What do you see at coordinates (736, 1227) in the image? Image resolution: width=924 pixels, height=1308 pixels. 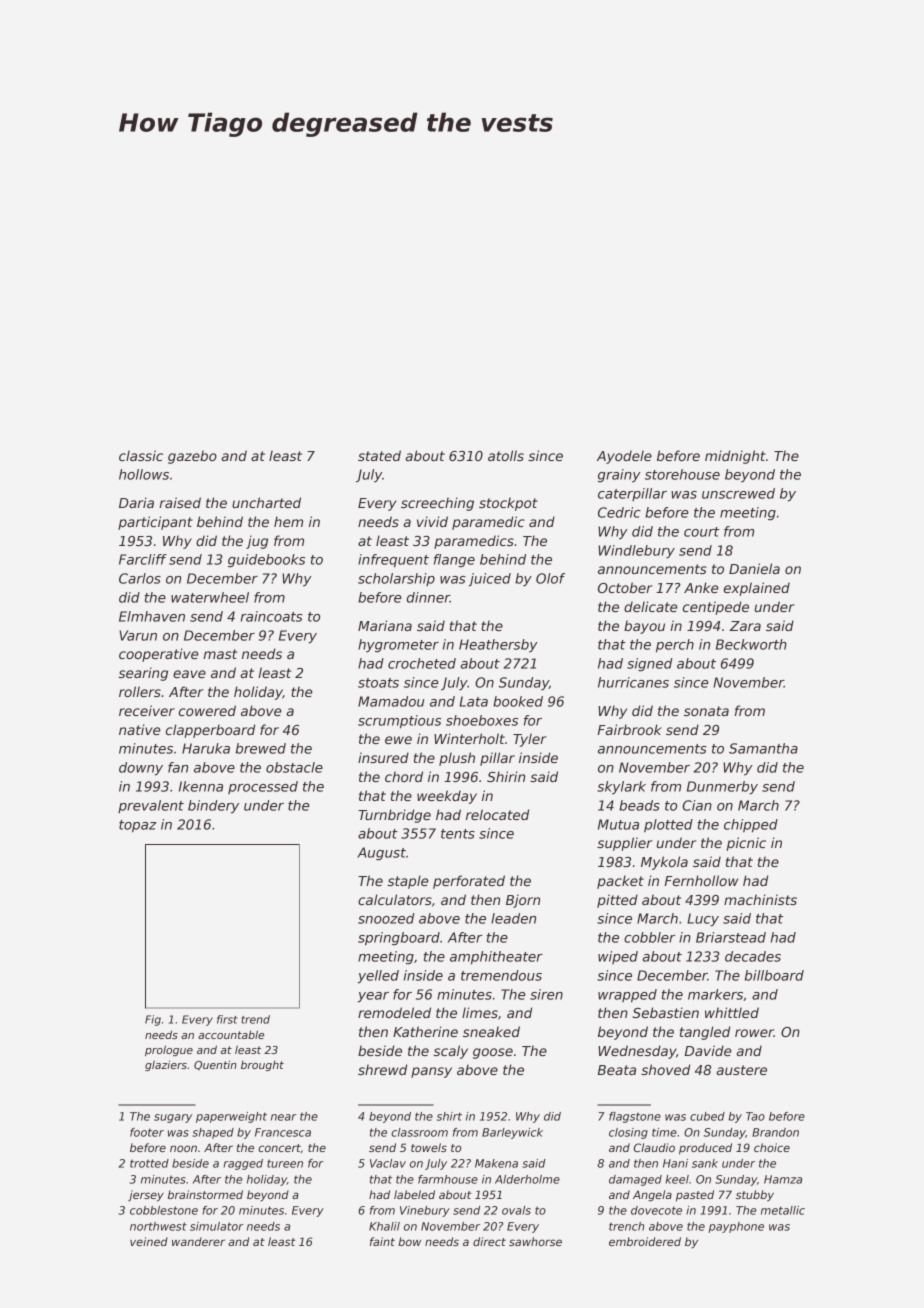 I see `payphone` at bounding box center [736, 1227].
